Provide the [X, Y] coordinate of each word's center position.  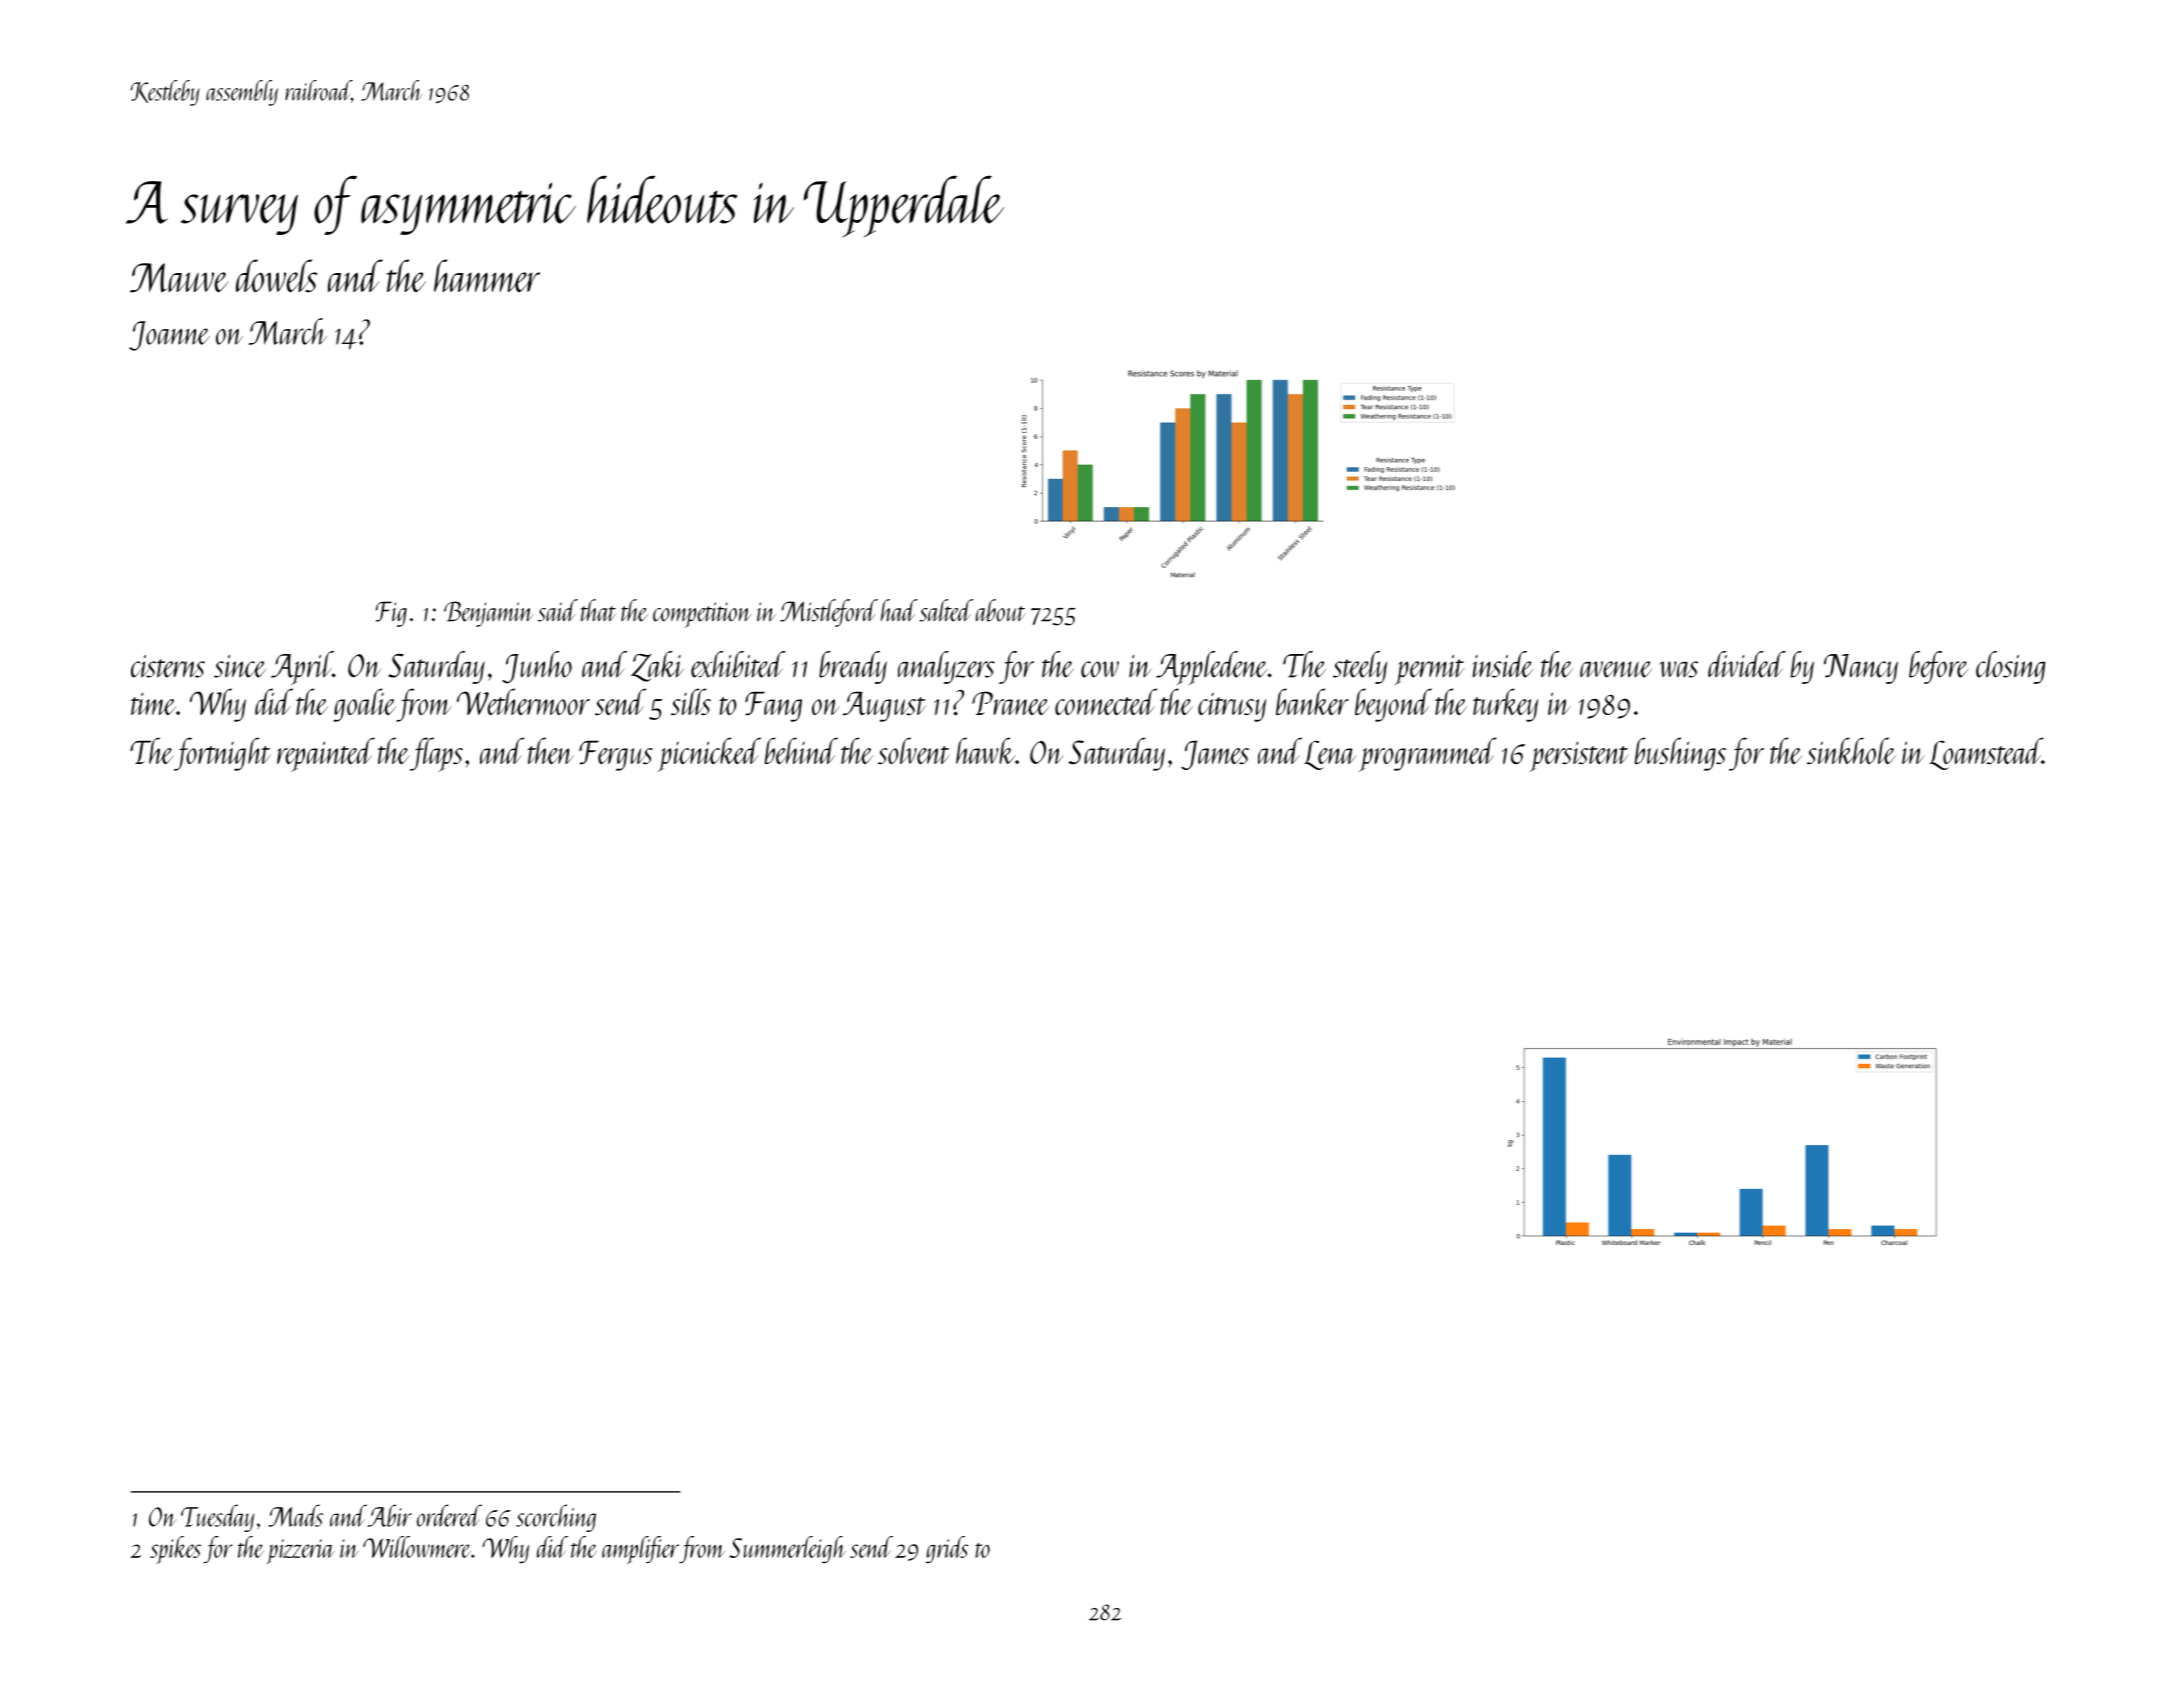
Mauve [179, 278]
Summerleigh [787, 1549]
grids [947, 1549]
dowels [277, 276]
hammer [487, 275]
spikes [175, 1550]
